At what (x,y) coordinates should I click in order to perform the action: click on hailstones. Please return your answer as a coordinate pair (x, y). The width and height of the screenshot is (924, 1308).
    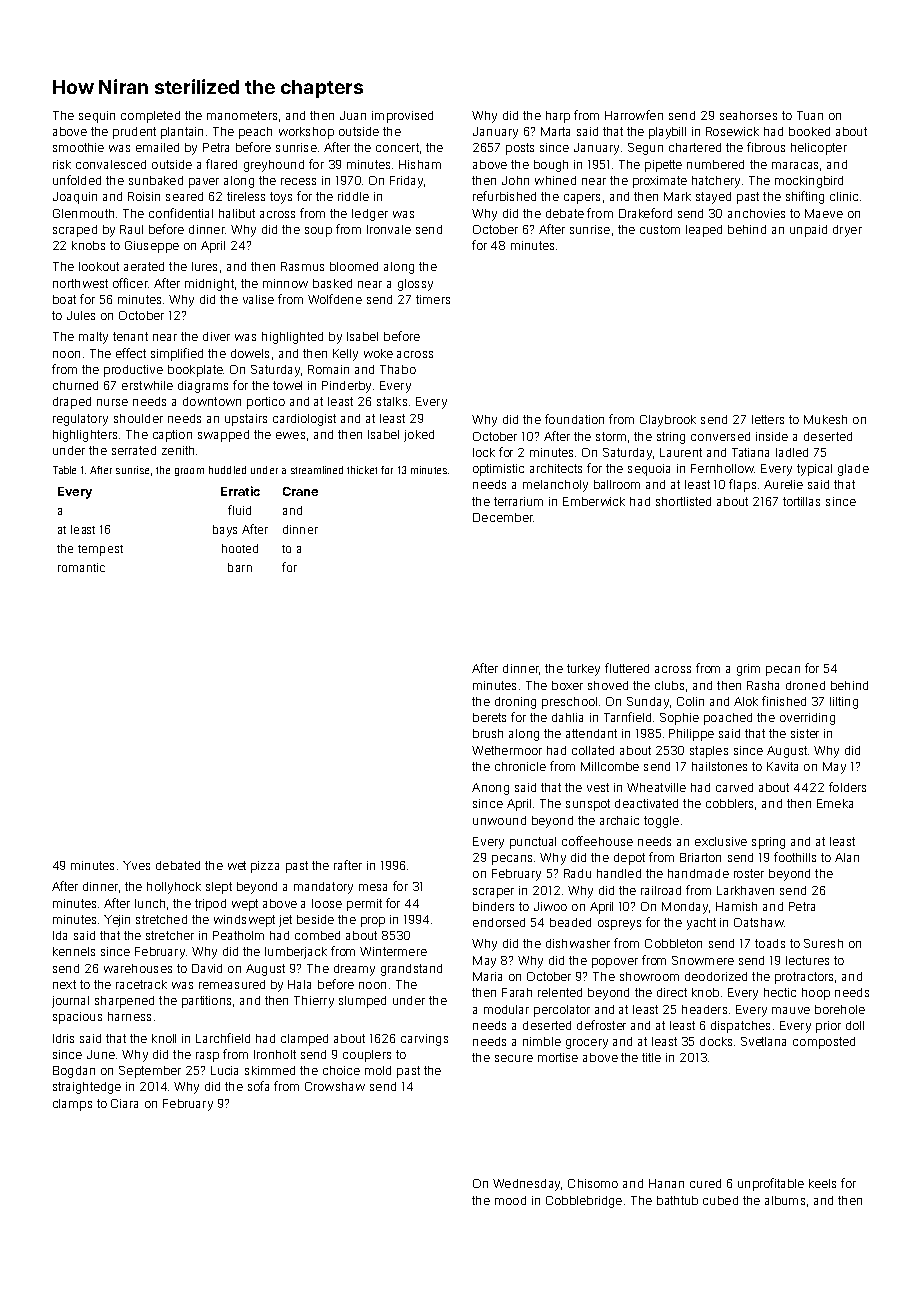
    Looking at the image, I should click on (719, 766).
